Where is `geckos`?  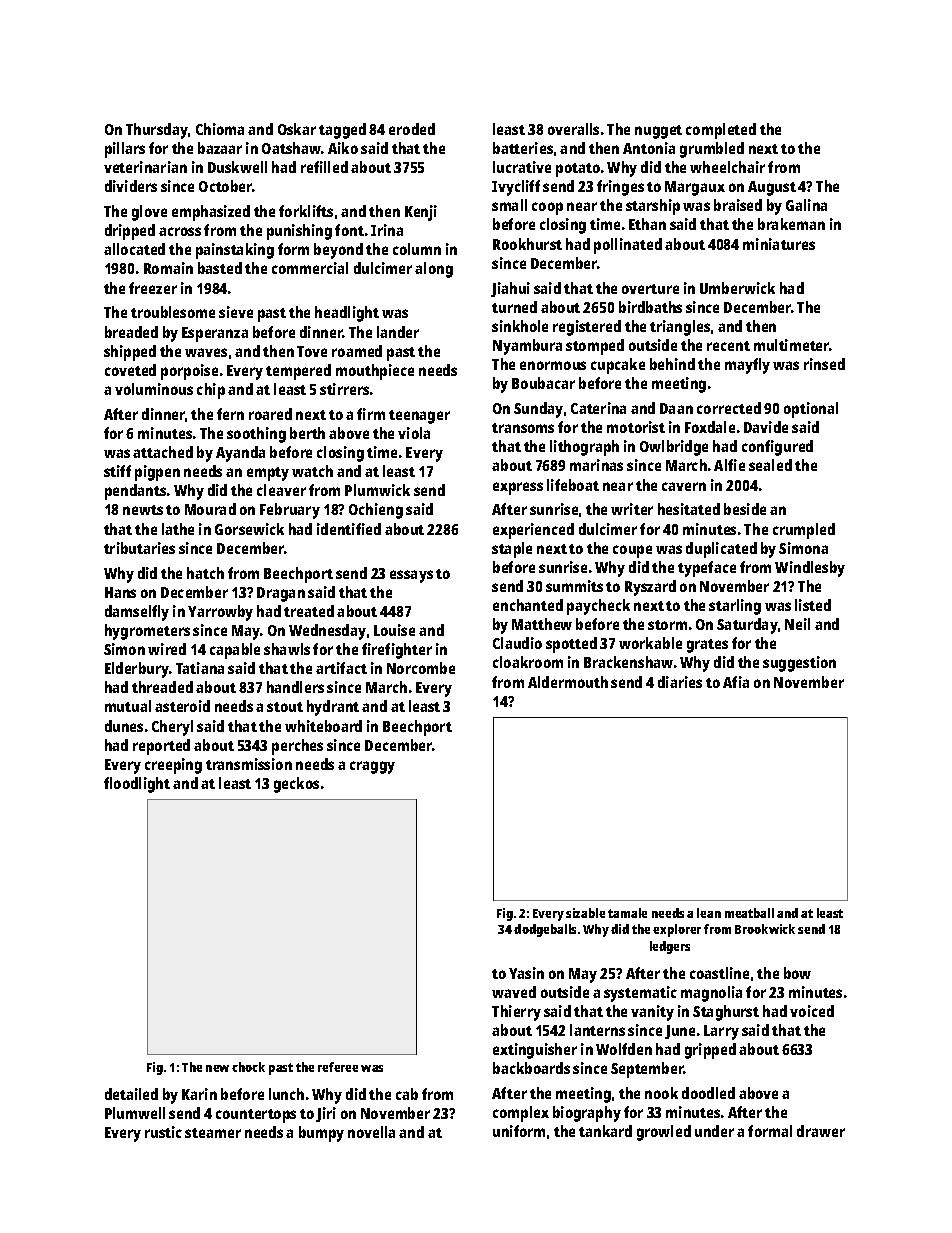 geckos is located at coordinates (296, 785).
